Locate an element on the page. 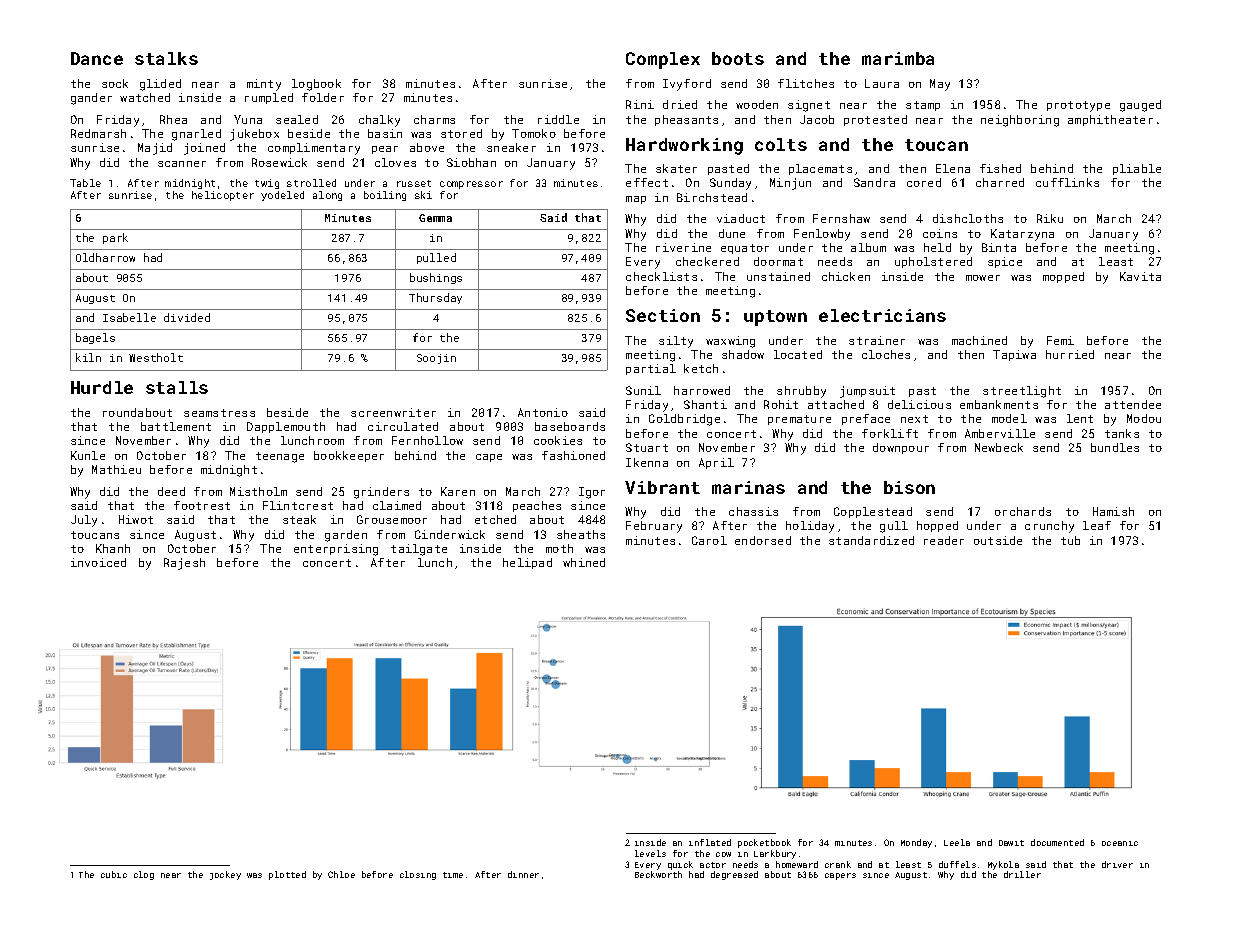 This document has height=952, width=1233. fashioned is located at coordinates (573, 455).
